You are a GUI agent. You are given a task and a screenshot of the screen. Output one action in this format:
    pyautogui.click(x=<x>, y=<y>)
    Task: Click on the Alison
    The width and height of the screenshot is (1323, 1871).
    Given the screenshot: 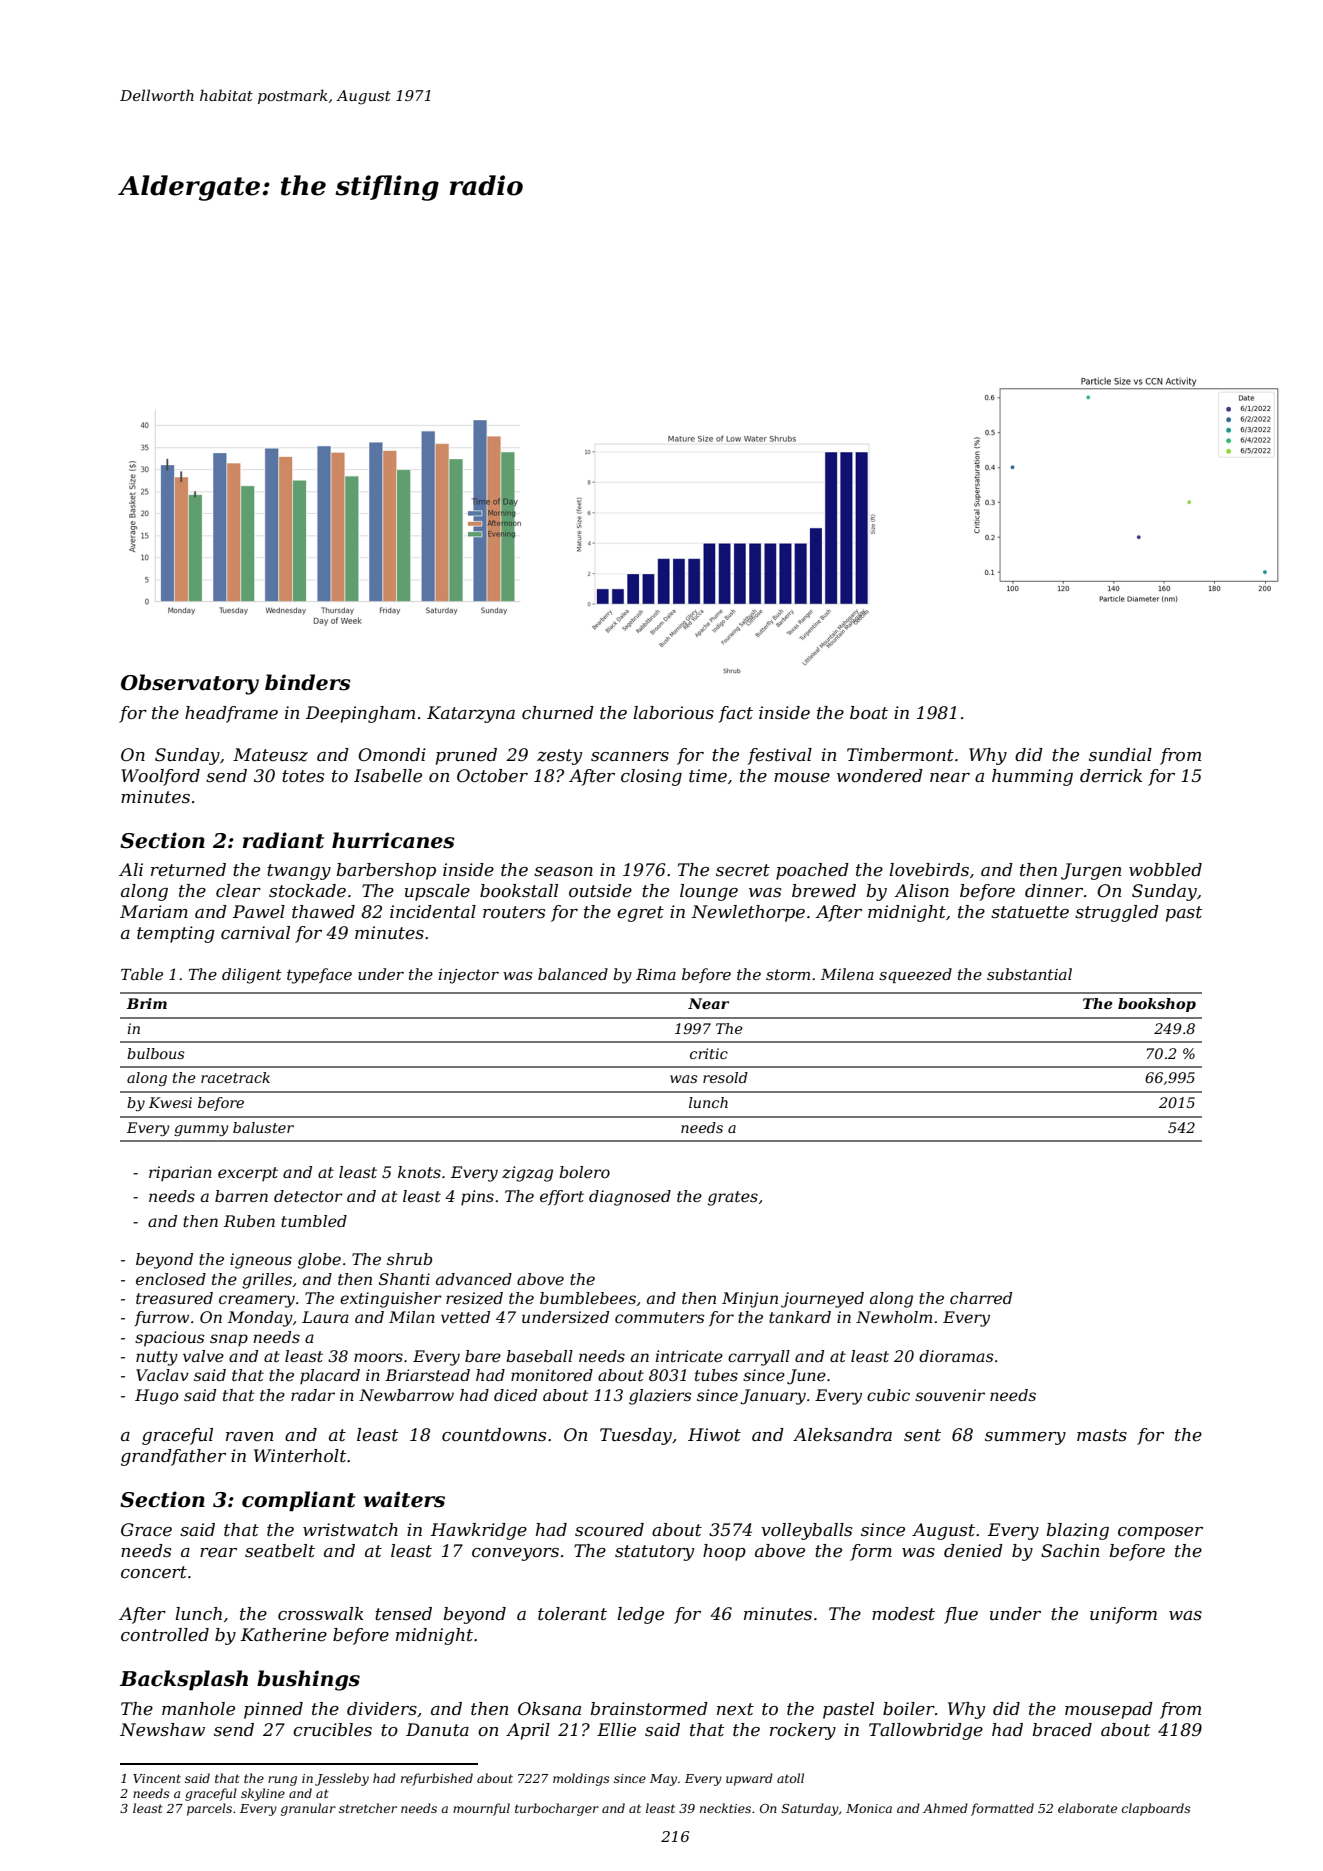 What is the action you would take?
    pyautogui.click(x=921, y=890)
